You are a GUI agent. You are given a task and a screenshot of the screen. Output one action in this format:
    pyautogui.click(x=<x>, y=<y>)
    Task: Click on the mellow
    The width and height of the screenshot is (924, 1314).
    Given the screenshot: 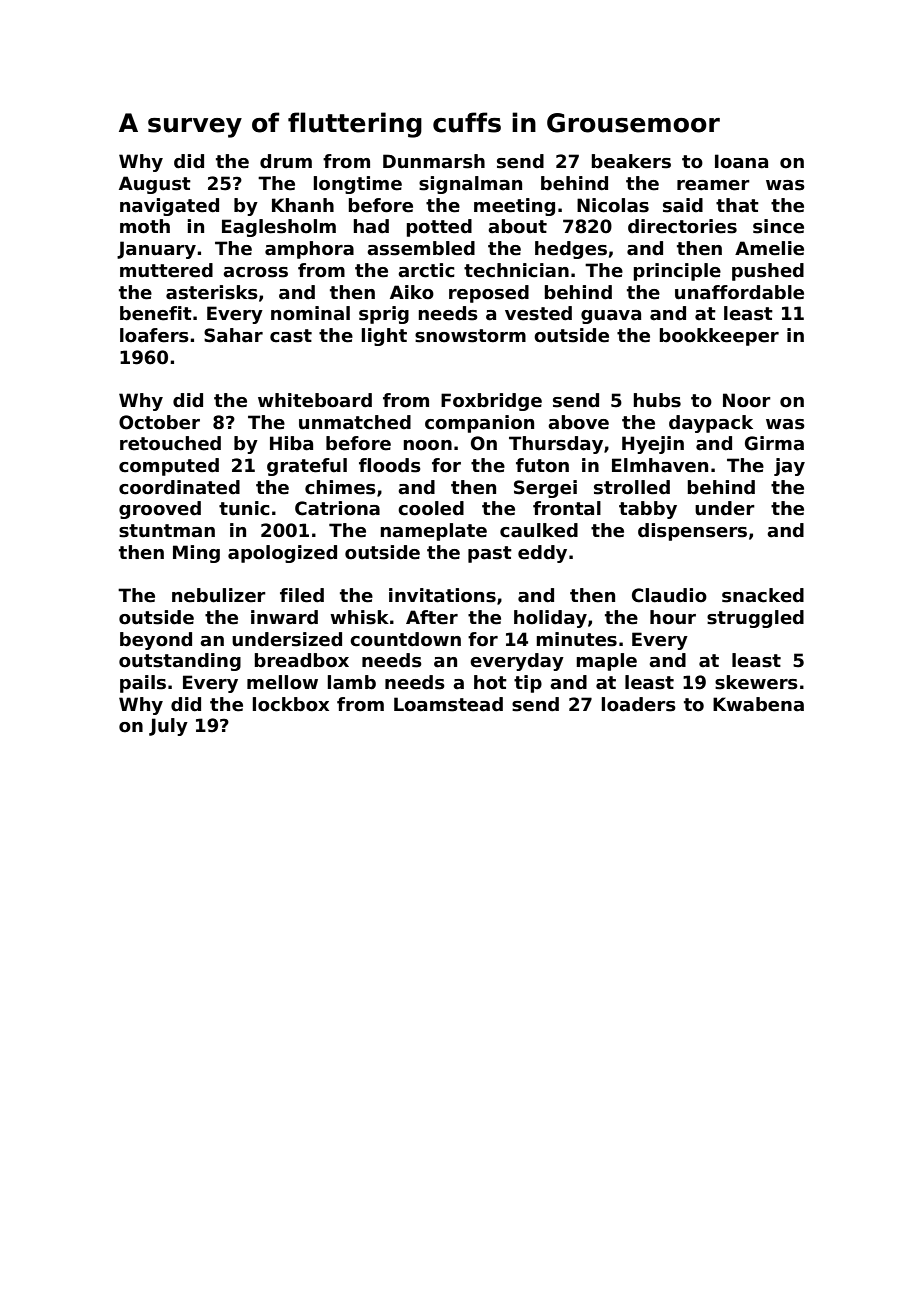 What is the action you would take?
    pyautogui.click(x=282, y=682)
